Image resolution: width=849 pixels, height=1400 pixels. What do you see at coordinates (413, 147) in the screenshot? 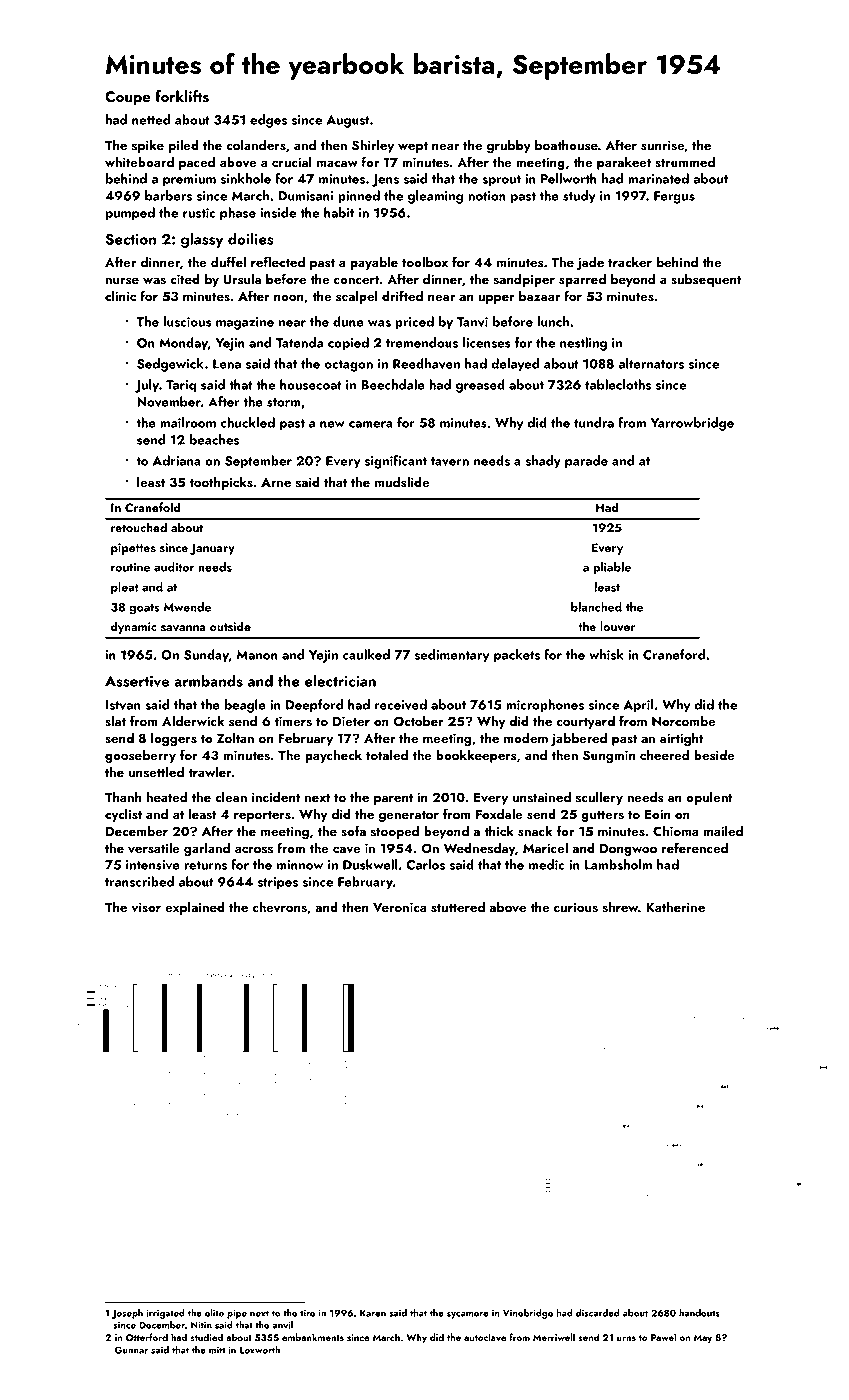
I see `wept` at bounding box center [413, 147].
